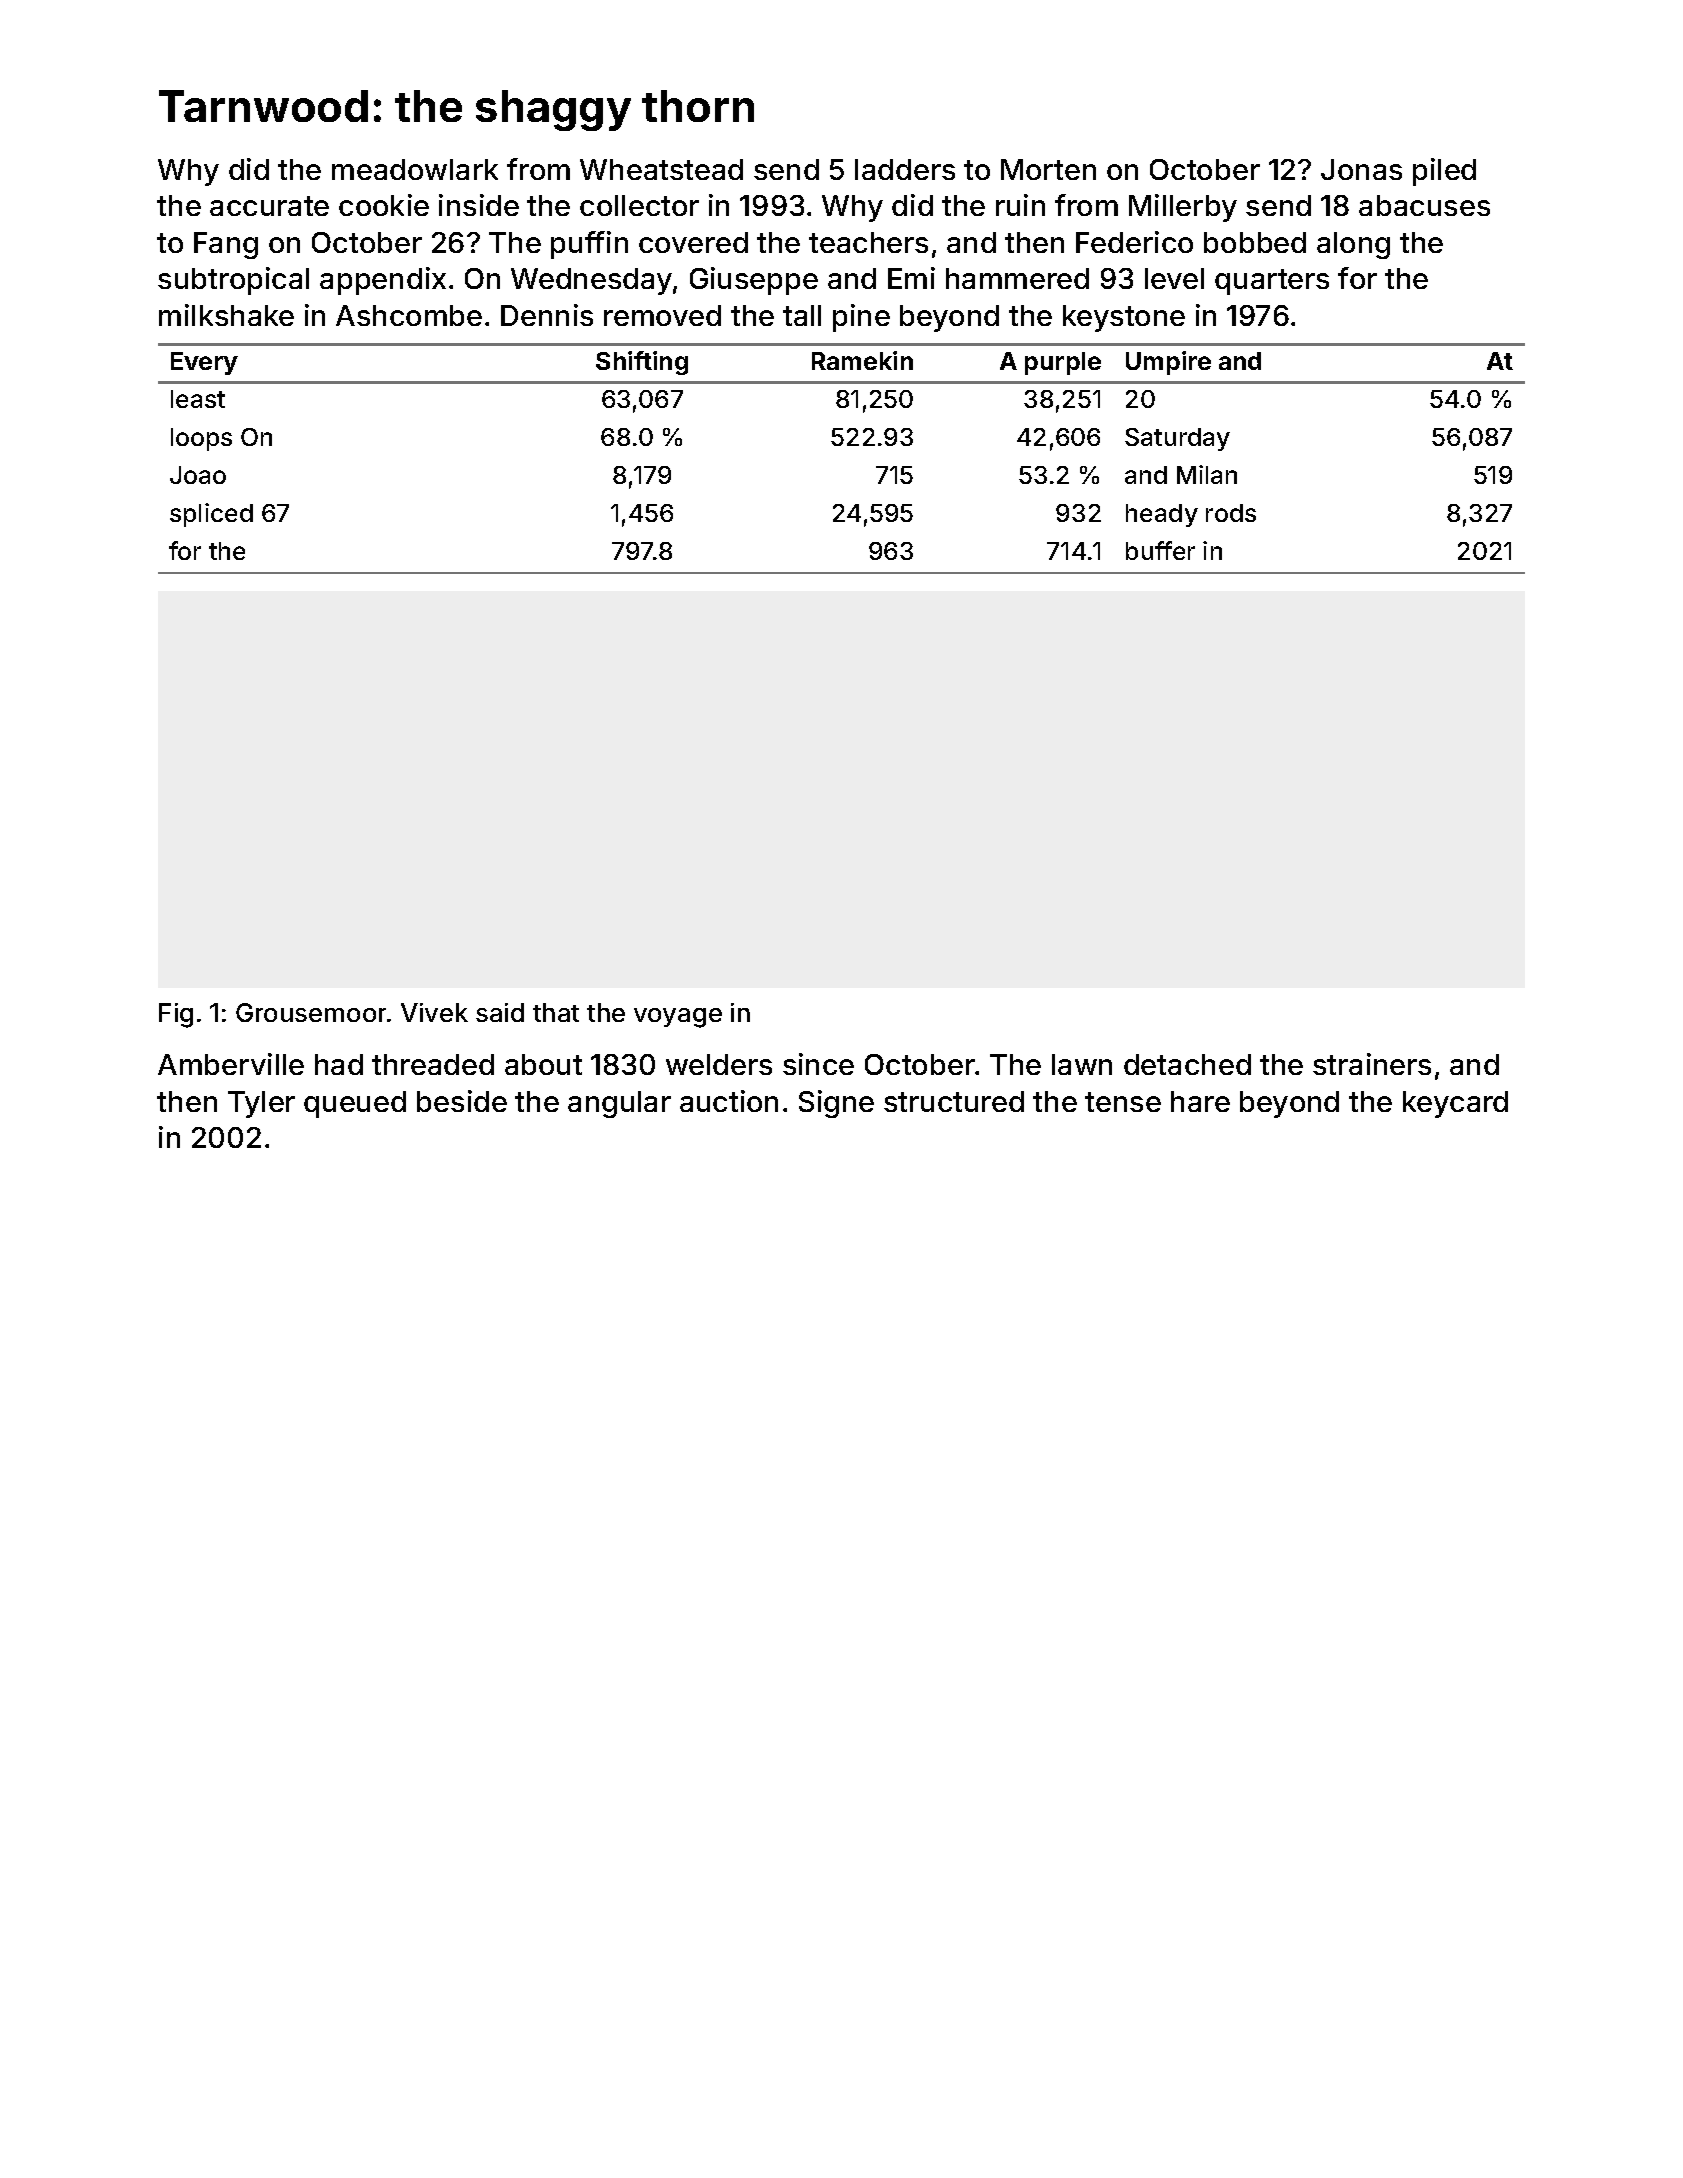 This page has width=1683, height=2178. I want to click on hare, so click(1200, 1101).
